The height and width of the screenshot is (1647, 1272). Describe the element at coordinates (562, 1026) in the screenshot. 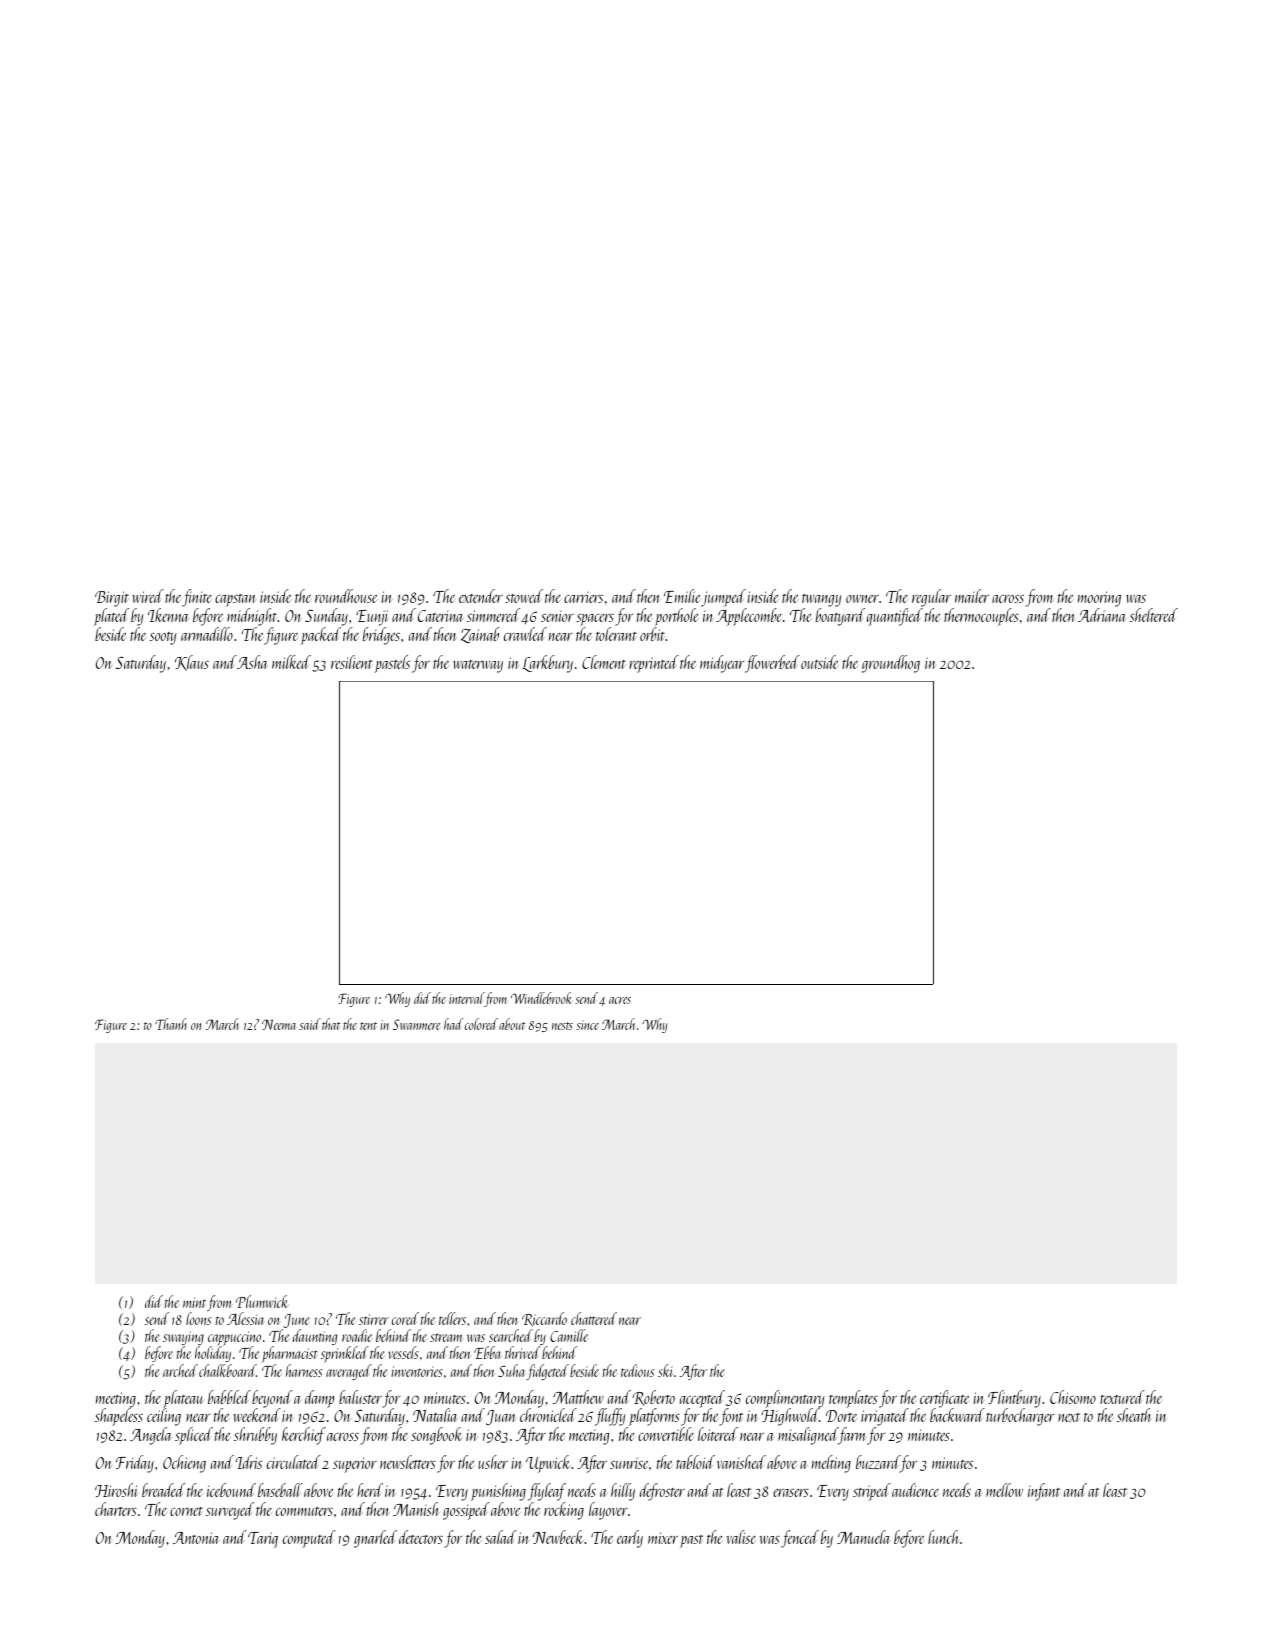

I see `nests` at that location.
